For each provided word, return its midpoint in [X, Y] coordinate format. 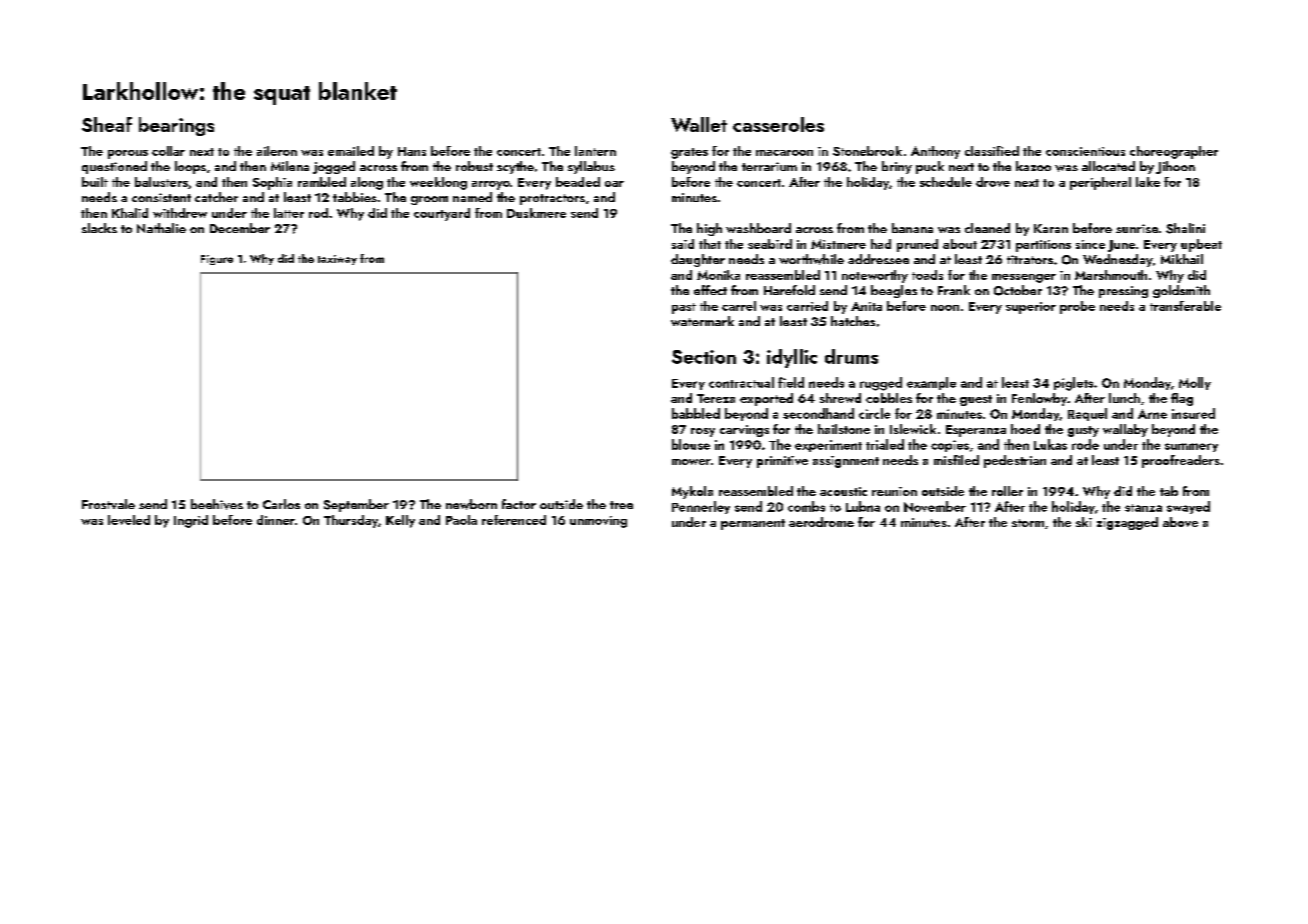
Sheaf [107, 124]
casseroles [778, 124]
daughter [698, 260]
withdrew [180, 213]
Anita [866, 306]
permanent [753, 524]
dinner [276, 520]
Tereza [716, 398]
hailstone [844, 429]
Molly [1195, 383]
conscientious [1085, 151]
